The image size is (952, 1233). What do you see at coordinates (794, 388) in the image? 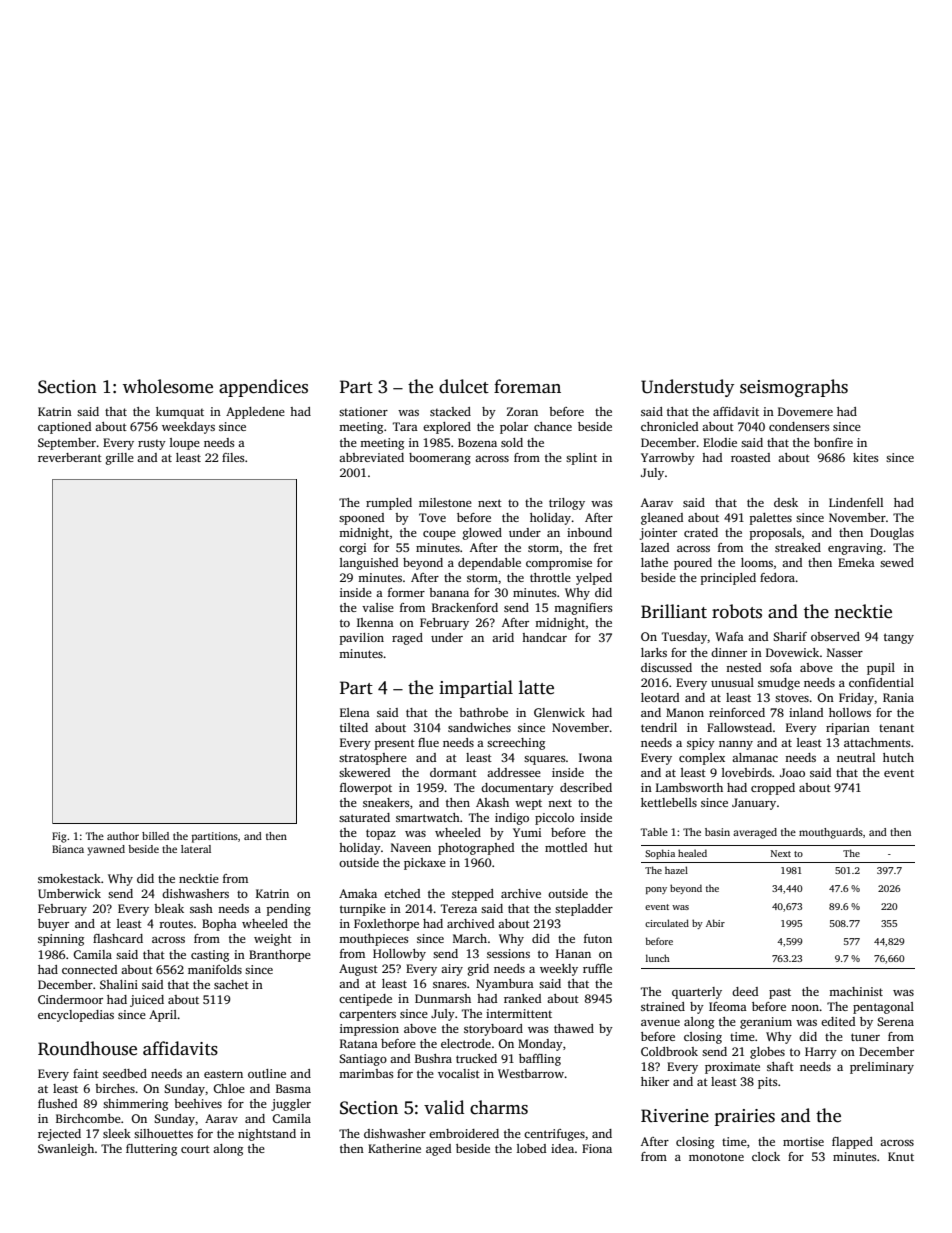
I see `seismographs` at bounding box center [794, 388].
